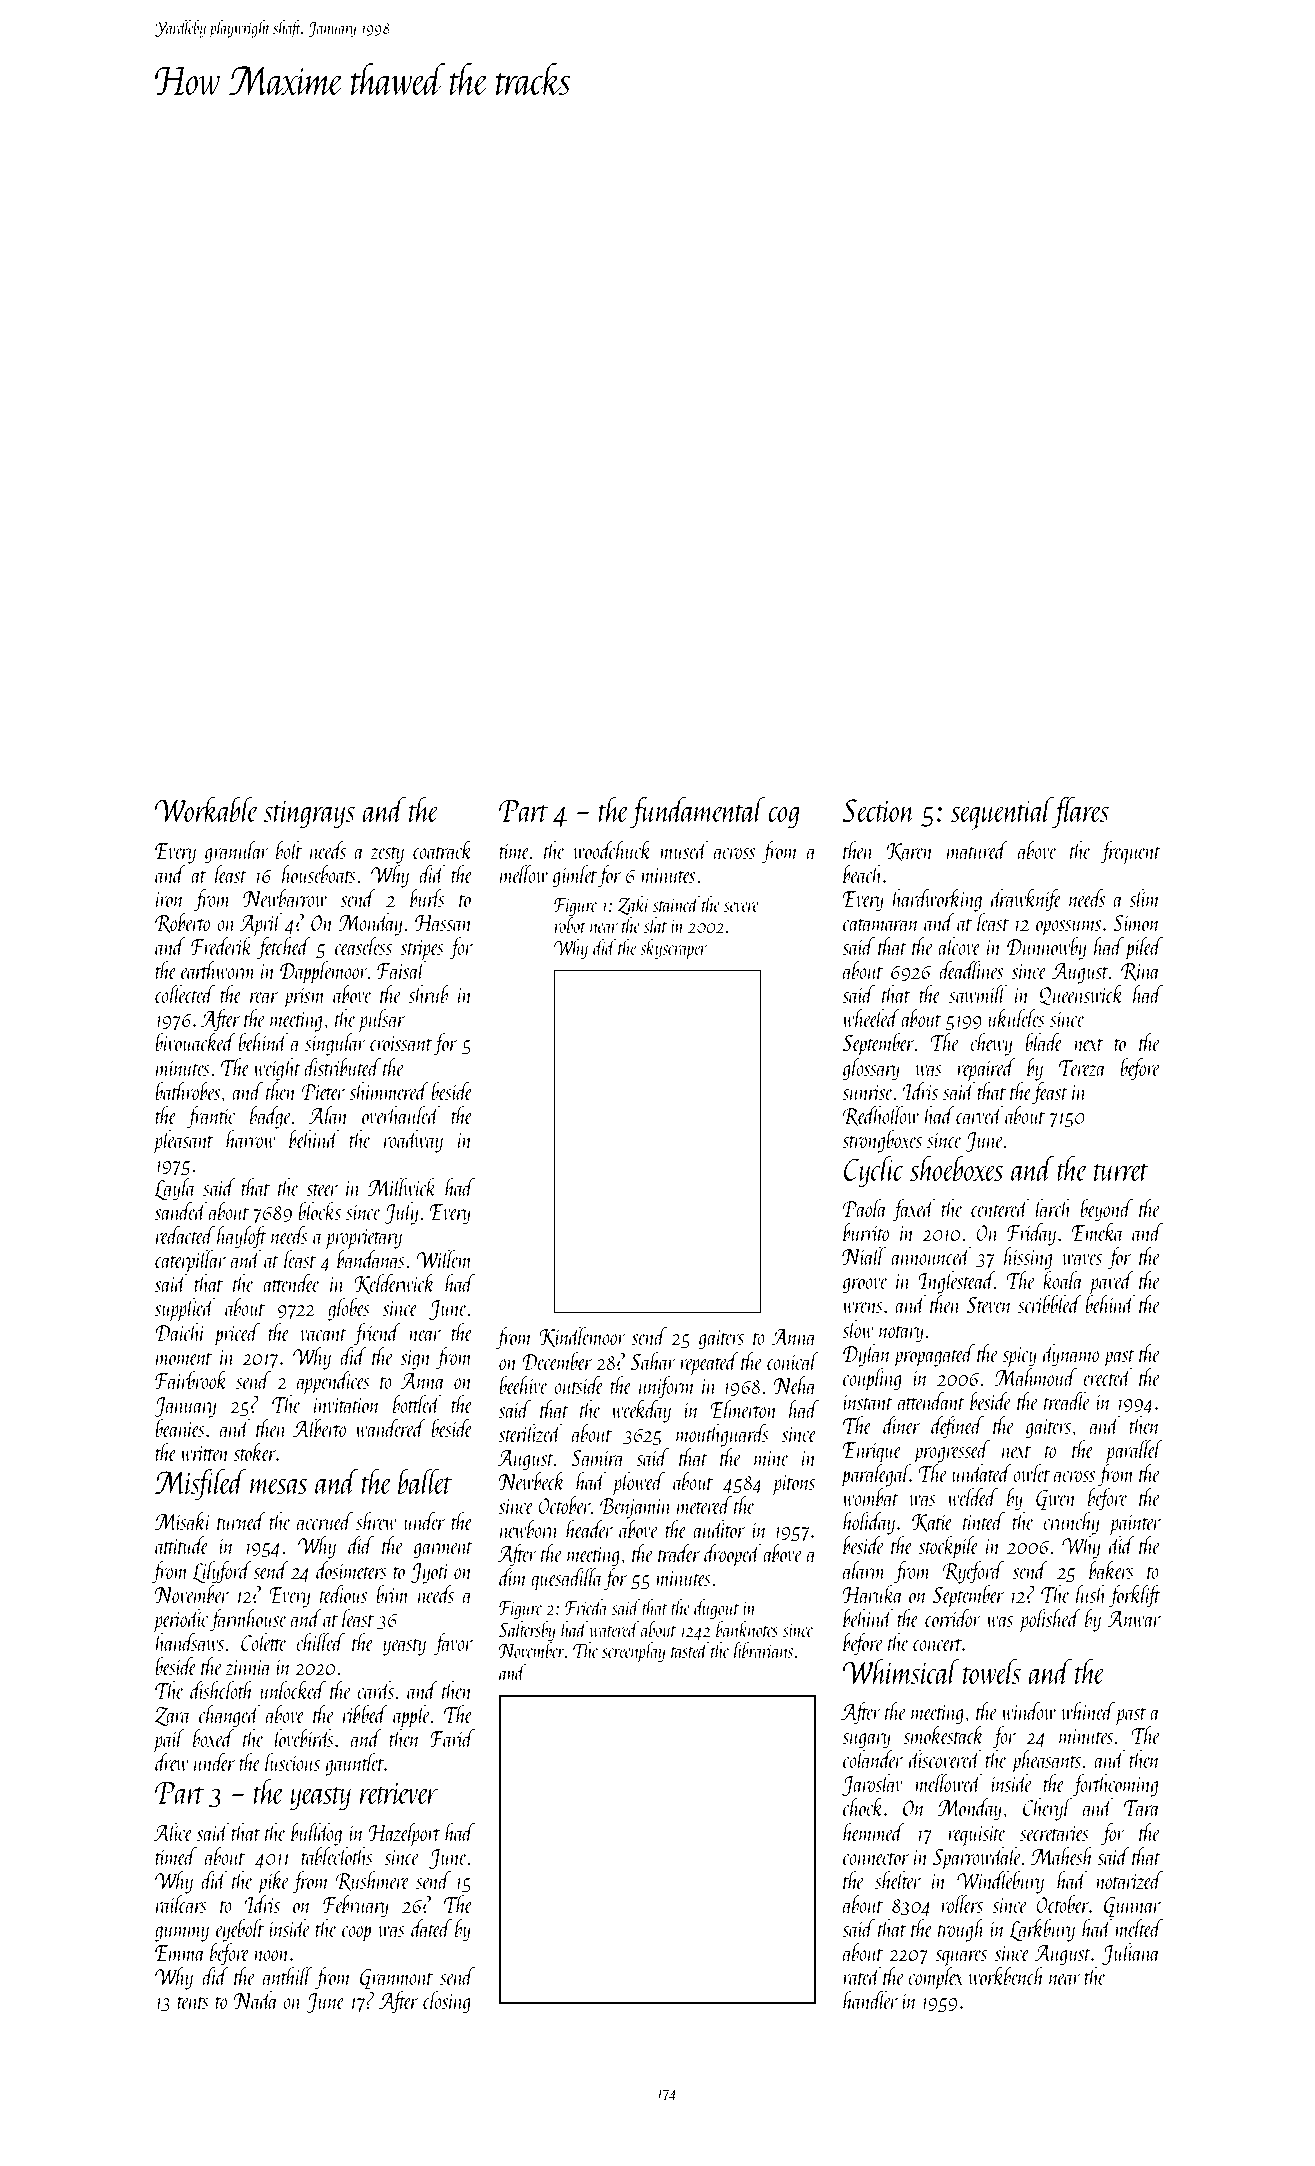 The height and width of the screenshot is (2166, 1315). I want to click on stingrays, so click(309, 814).
